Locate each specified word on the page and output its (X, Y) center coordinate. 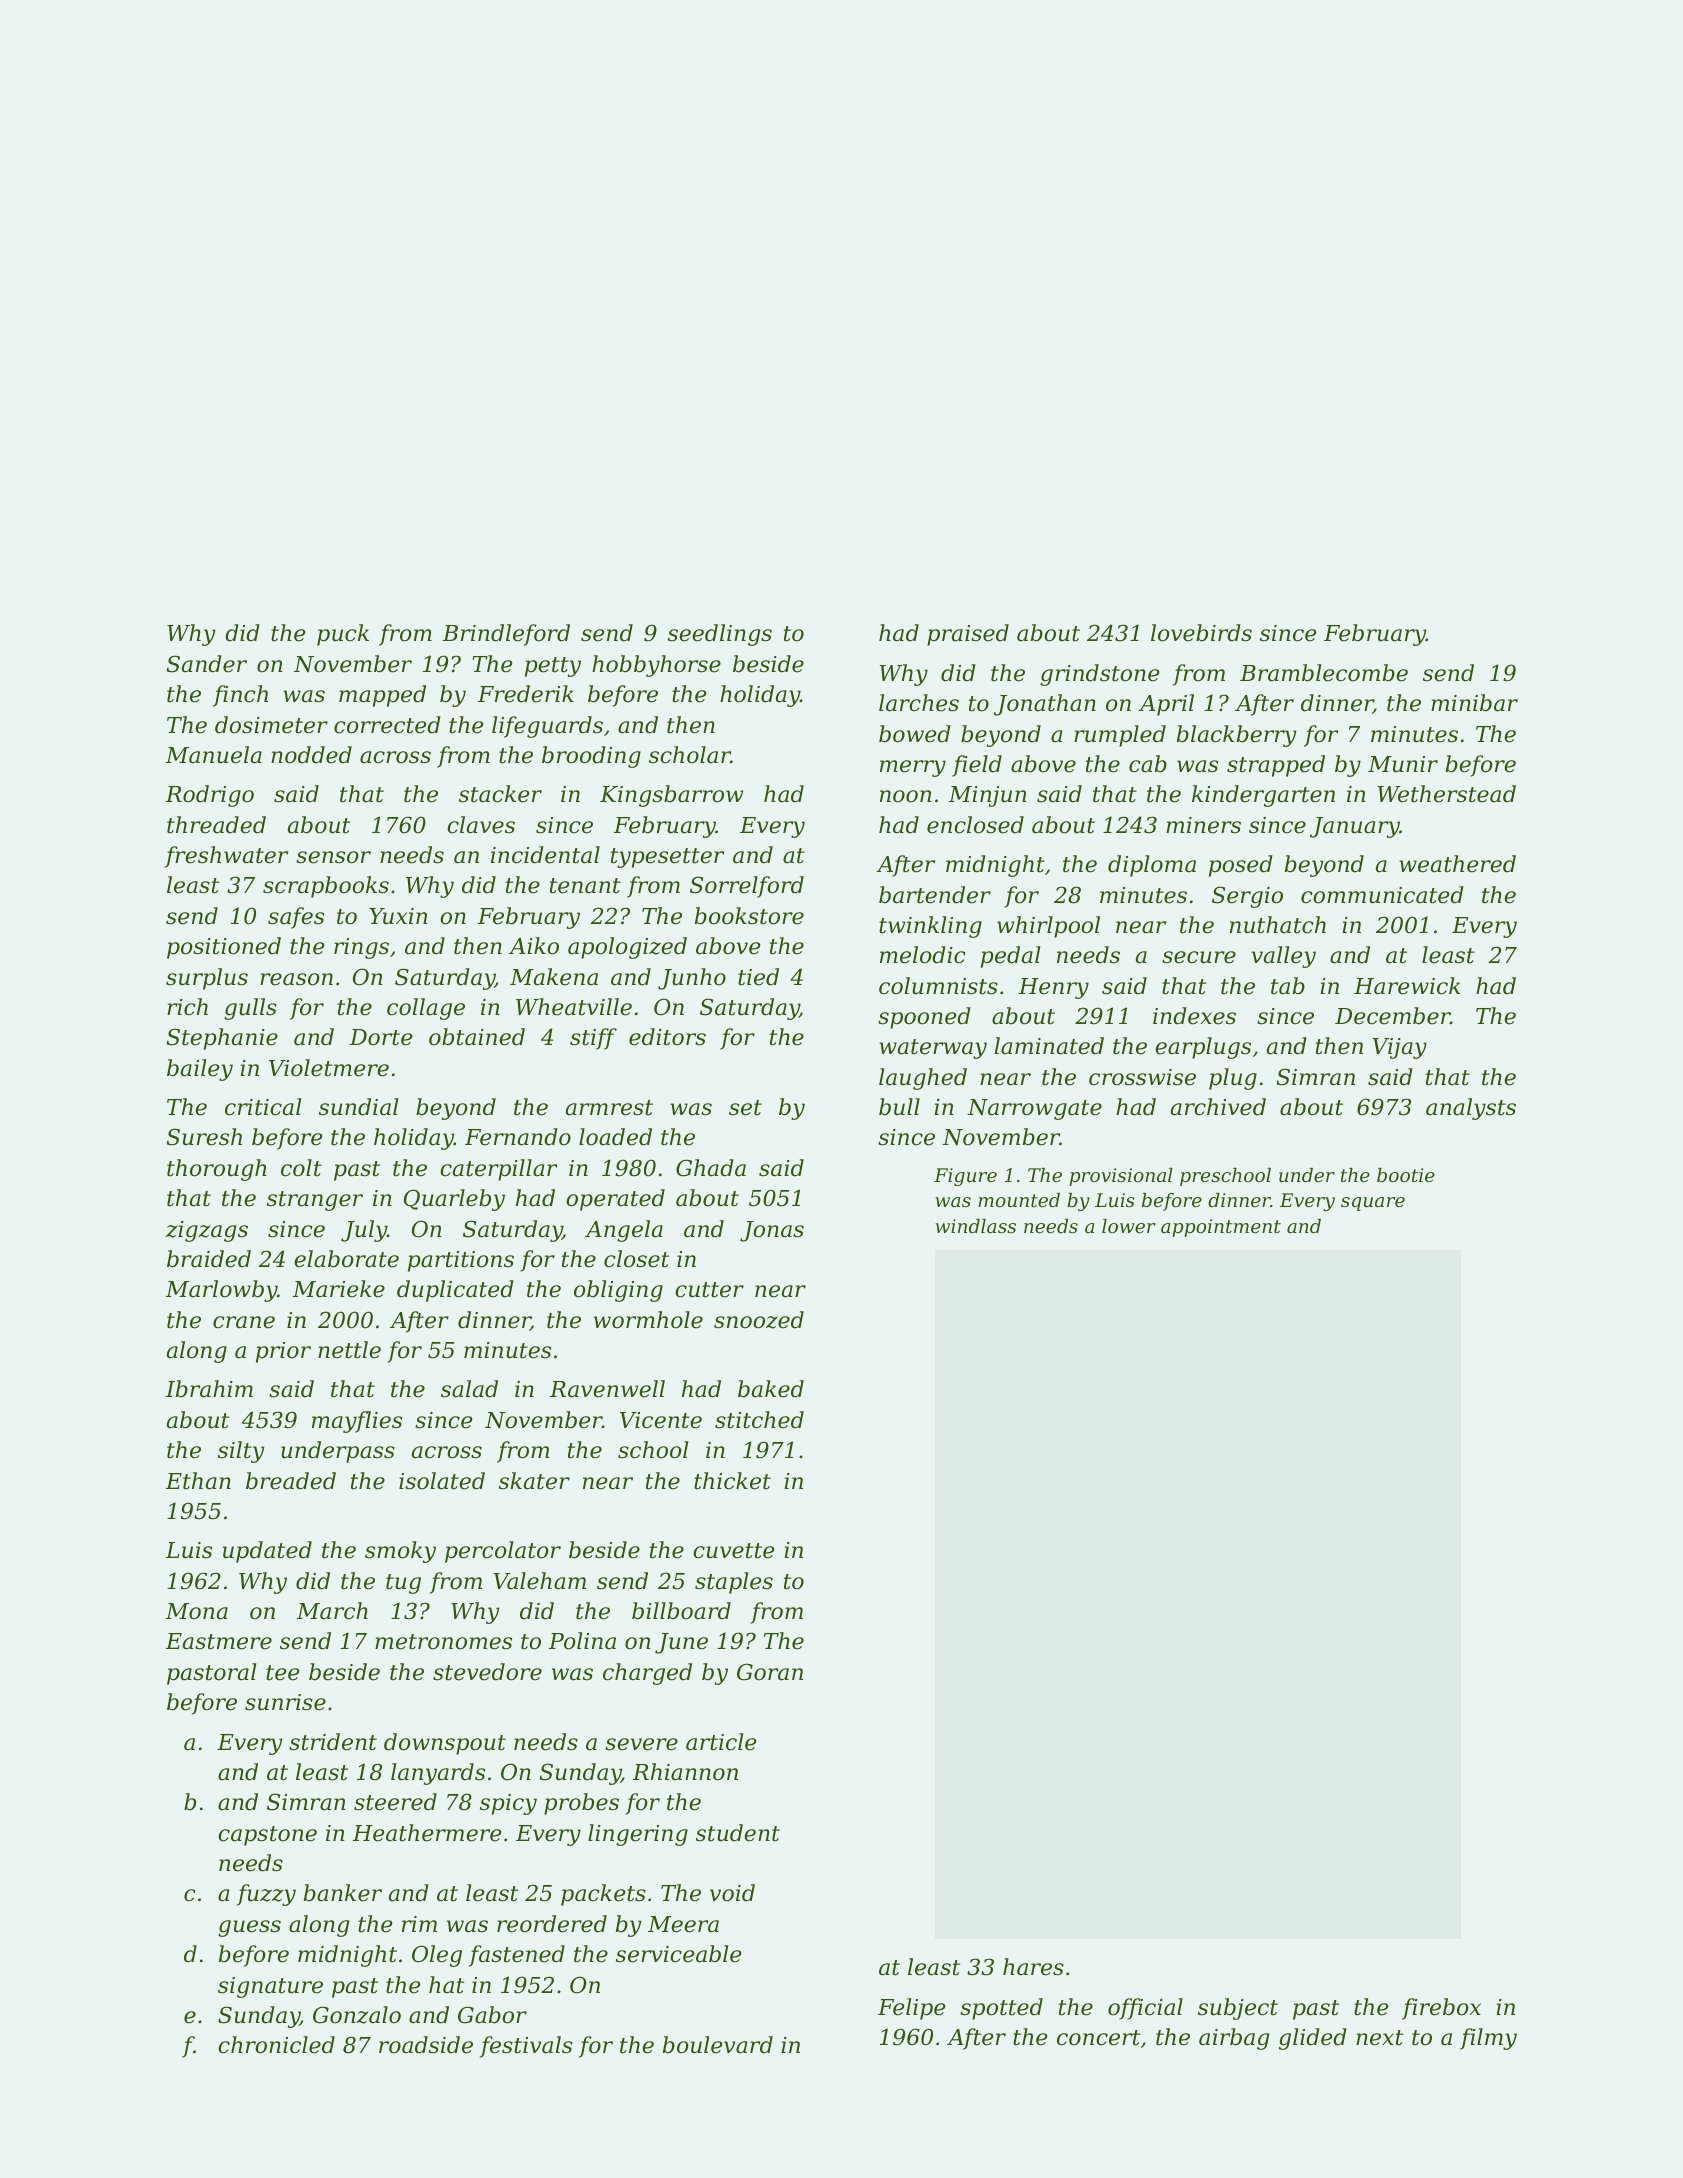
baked (771, 1389)
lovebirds (1201, 633)
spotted (1001, 2009)
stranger (315, 1201)
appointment (1221, 1228)
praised (968, 635)
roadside (426, 2045)
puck (343, 635)
